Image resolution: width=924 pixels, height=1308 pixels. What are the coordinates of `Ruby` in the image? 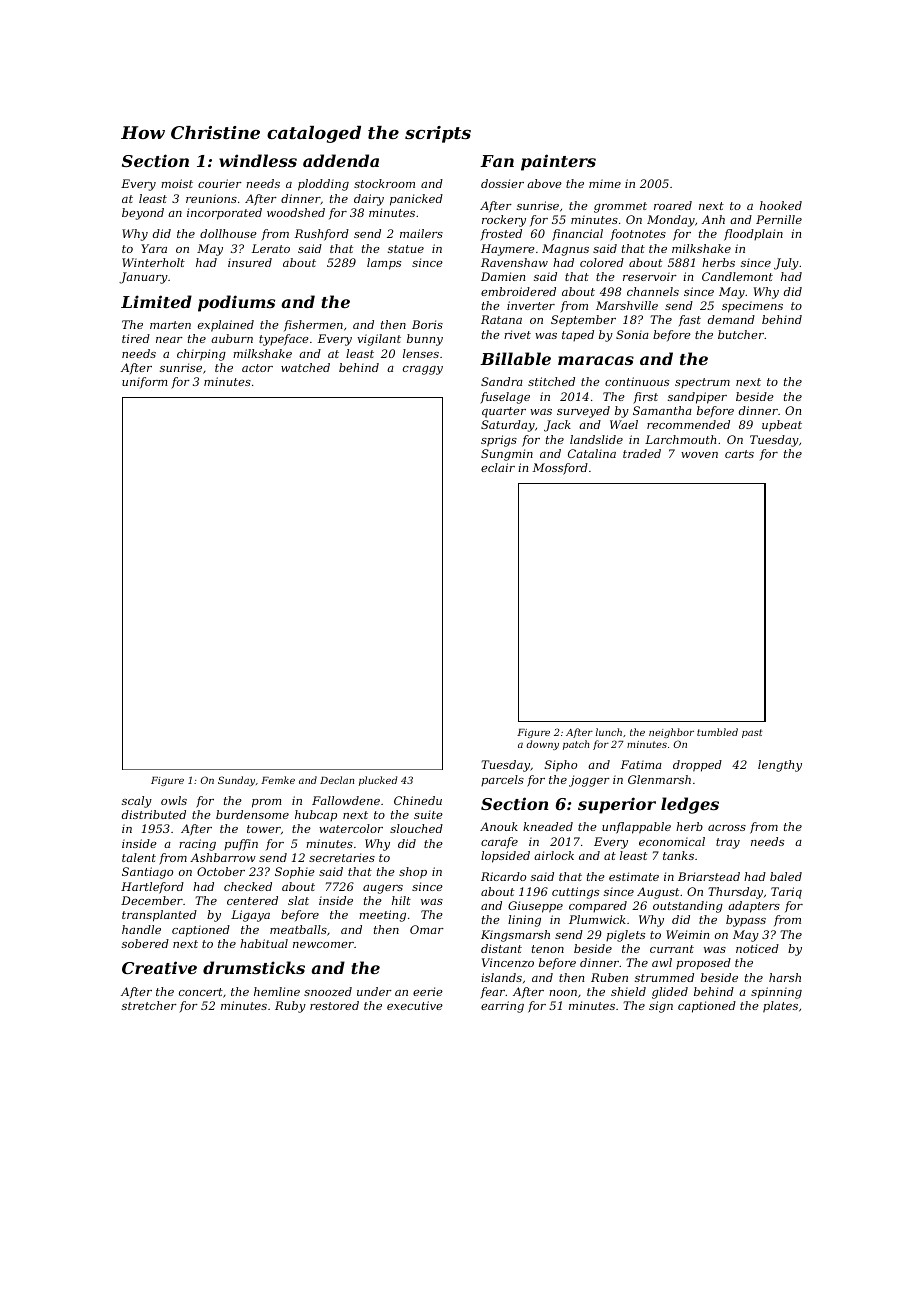 It's located at (290, 1007).
